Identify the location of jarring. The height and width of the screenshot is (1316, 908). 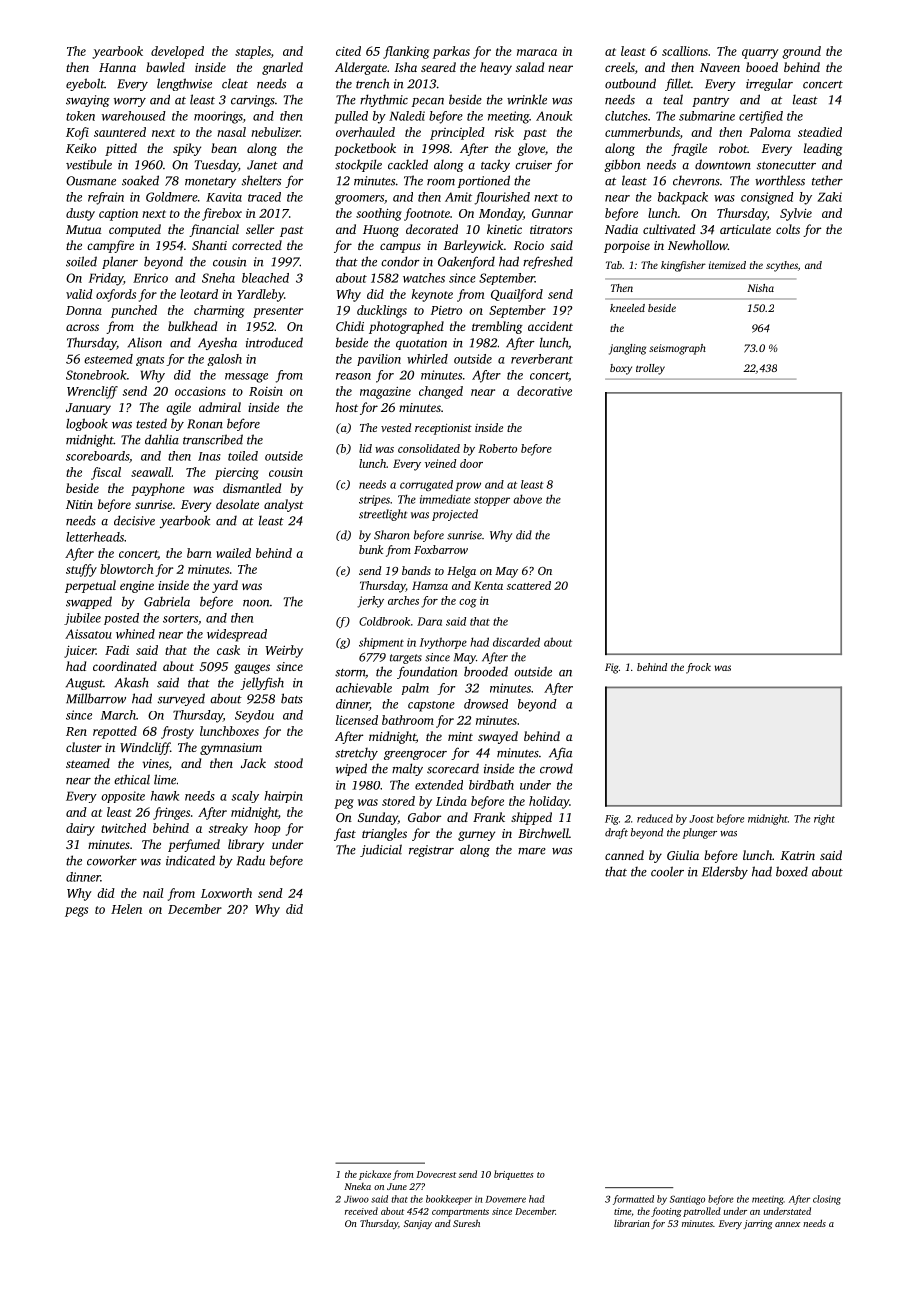
(758, 1224).
